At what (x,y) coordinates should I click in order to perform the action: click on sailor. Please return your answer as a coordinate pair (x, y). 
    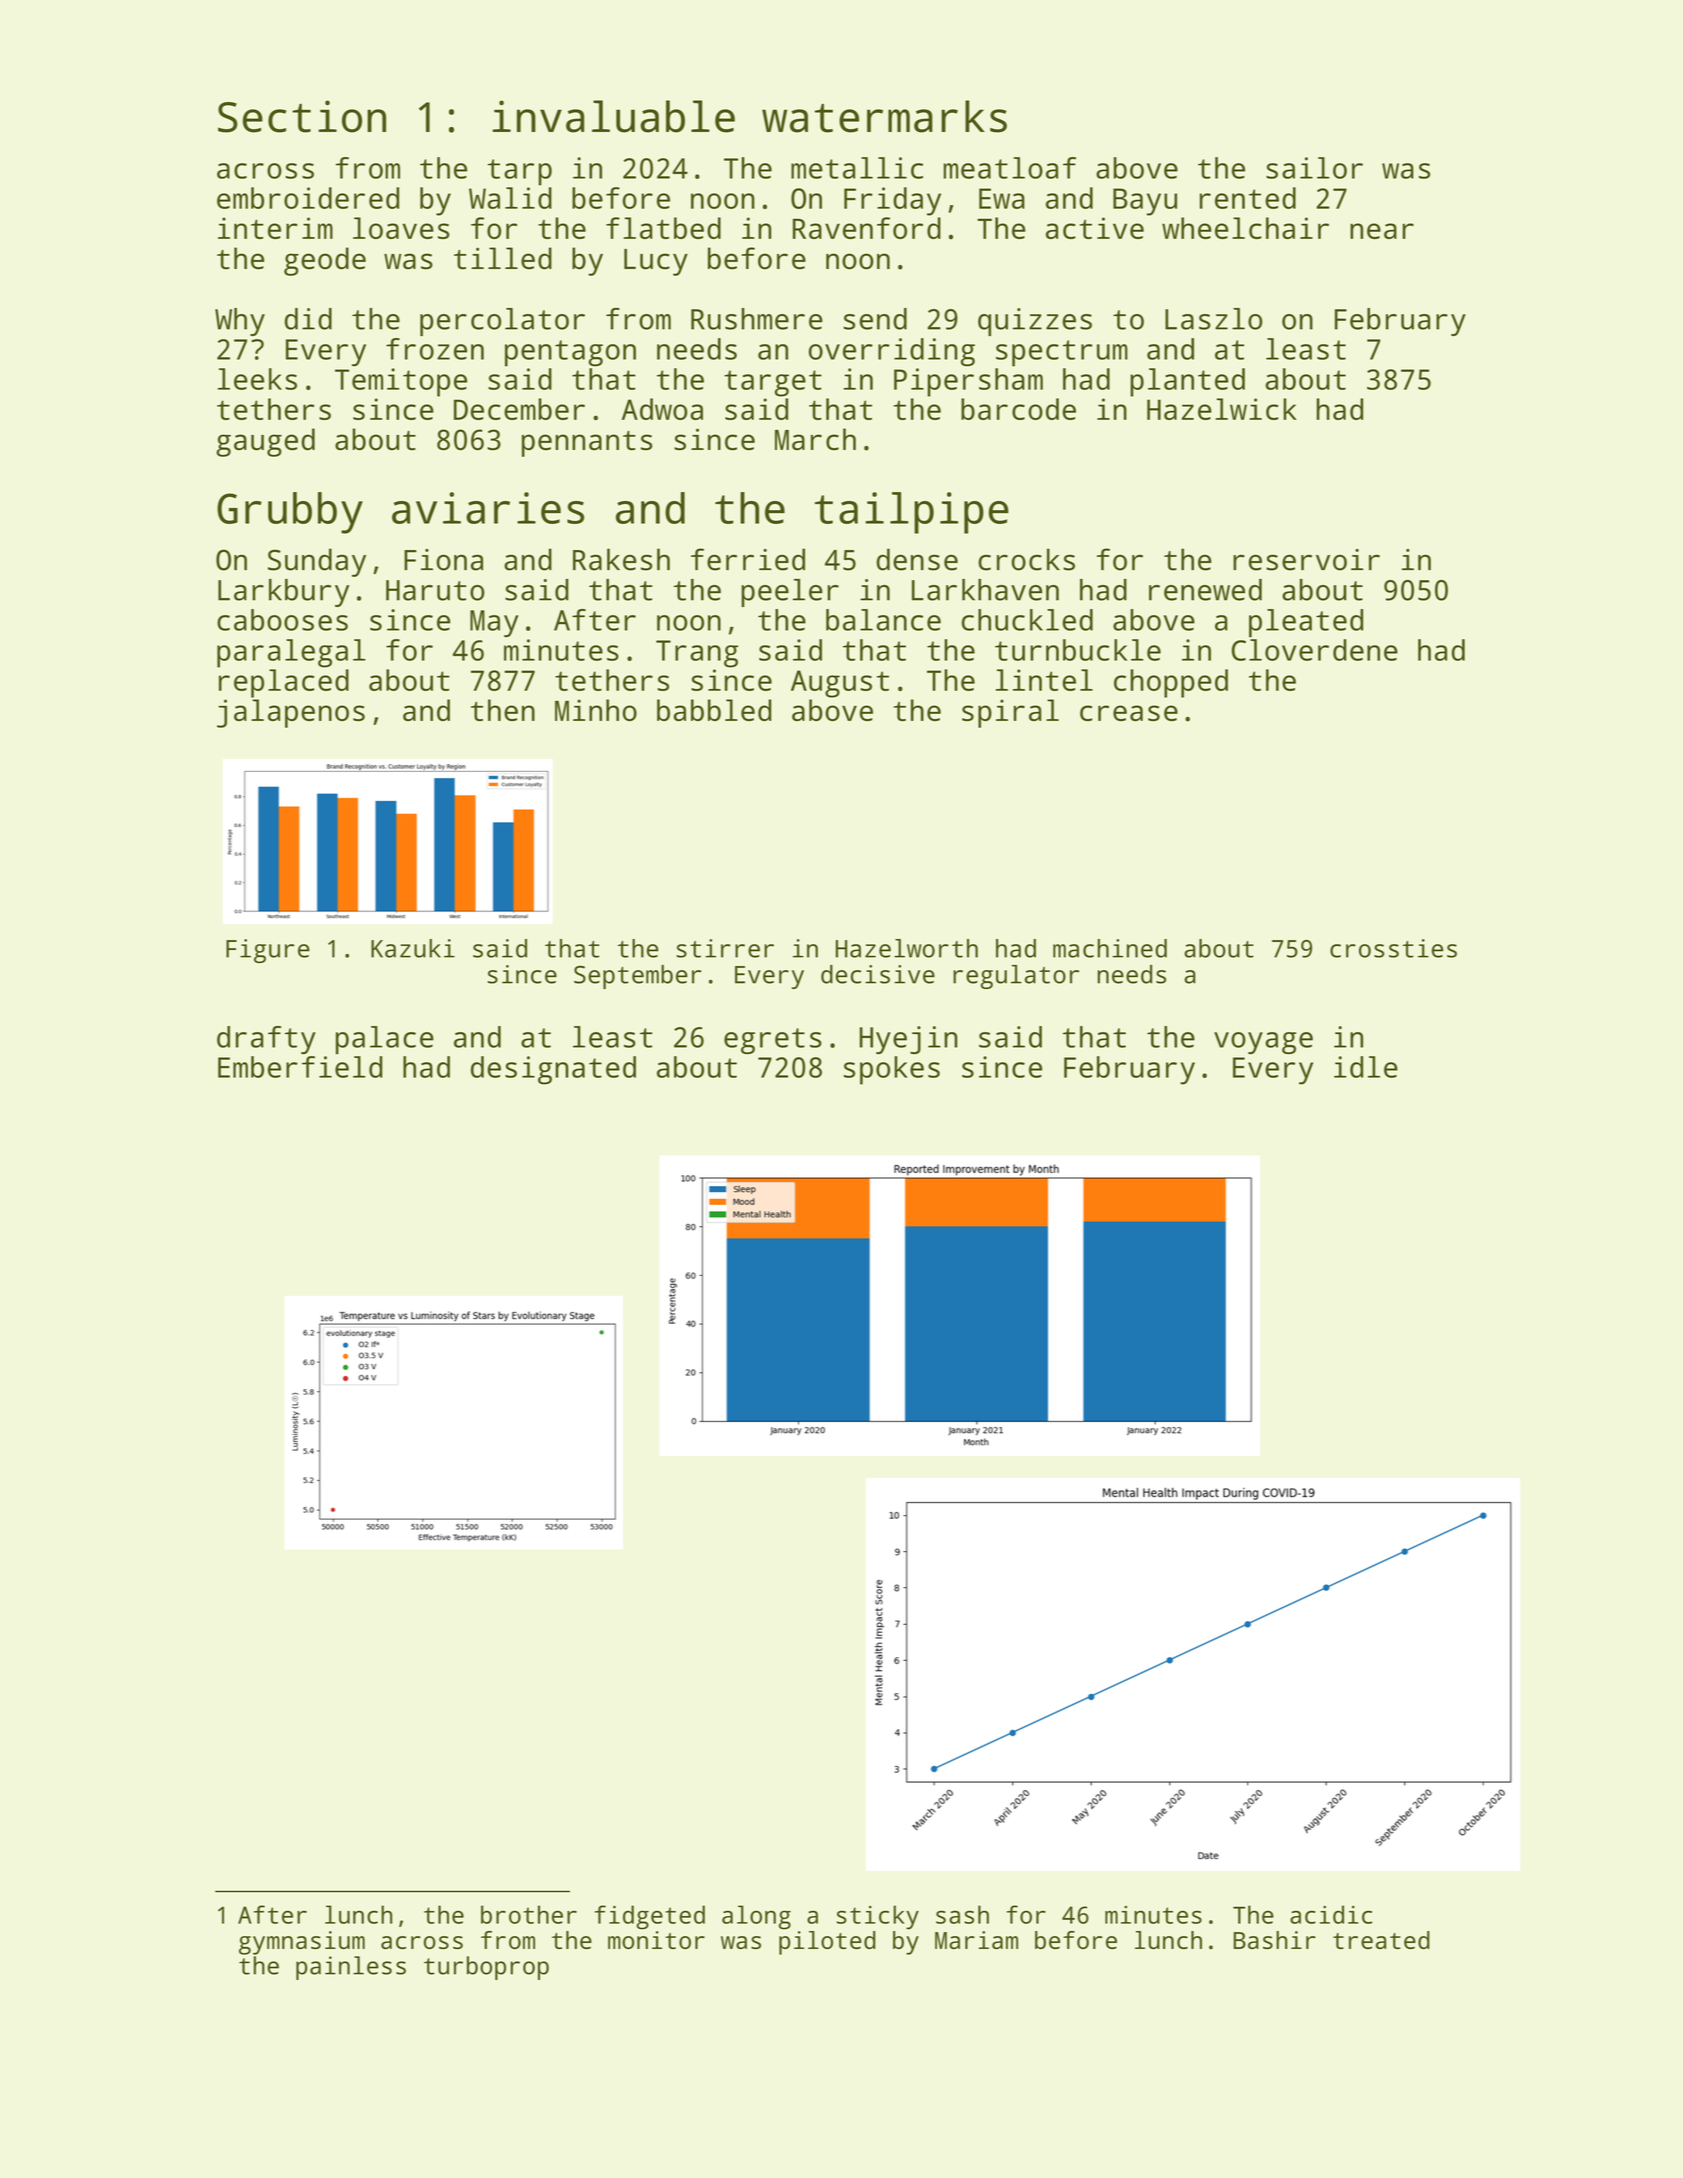
    Looking at the image, I should click on (1314, 168).
